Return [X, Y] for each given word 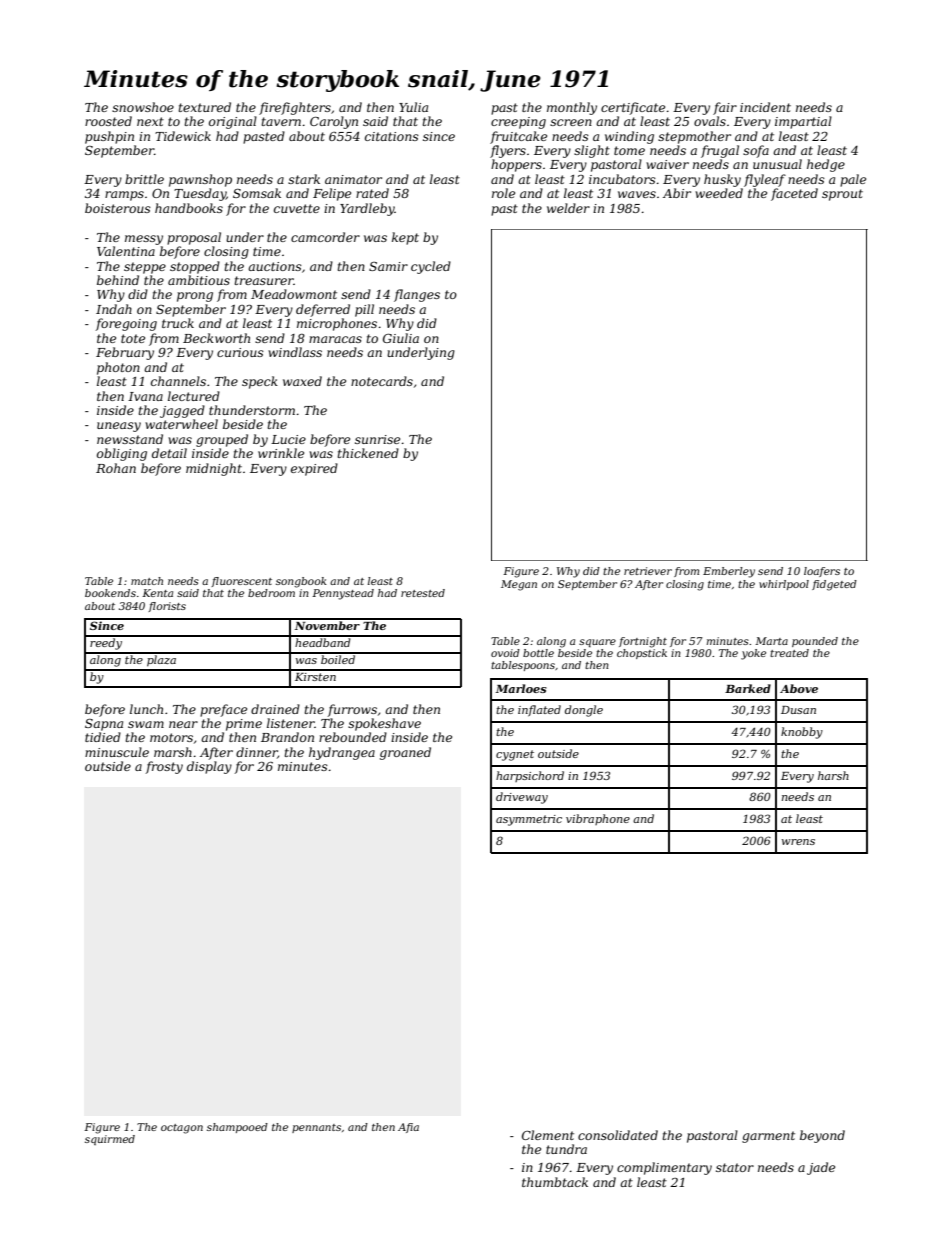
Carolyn [334, 122]
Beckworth [216, 338]
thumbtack [555, 1182]
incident [765, 107]
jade [821, 1168]
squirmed [110, 1140]
